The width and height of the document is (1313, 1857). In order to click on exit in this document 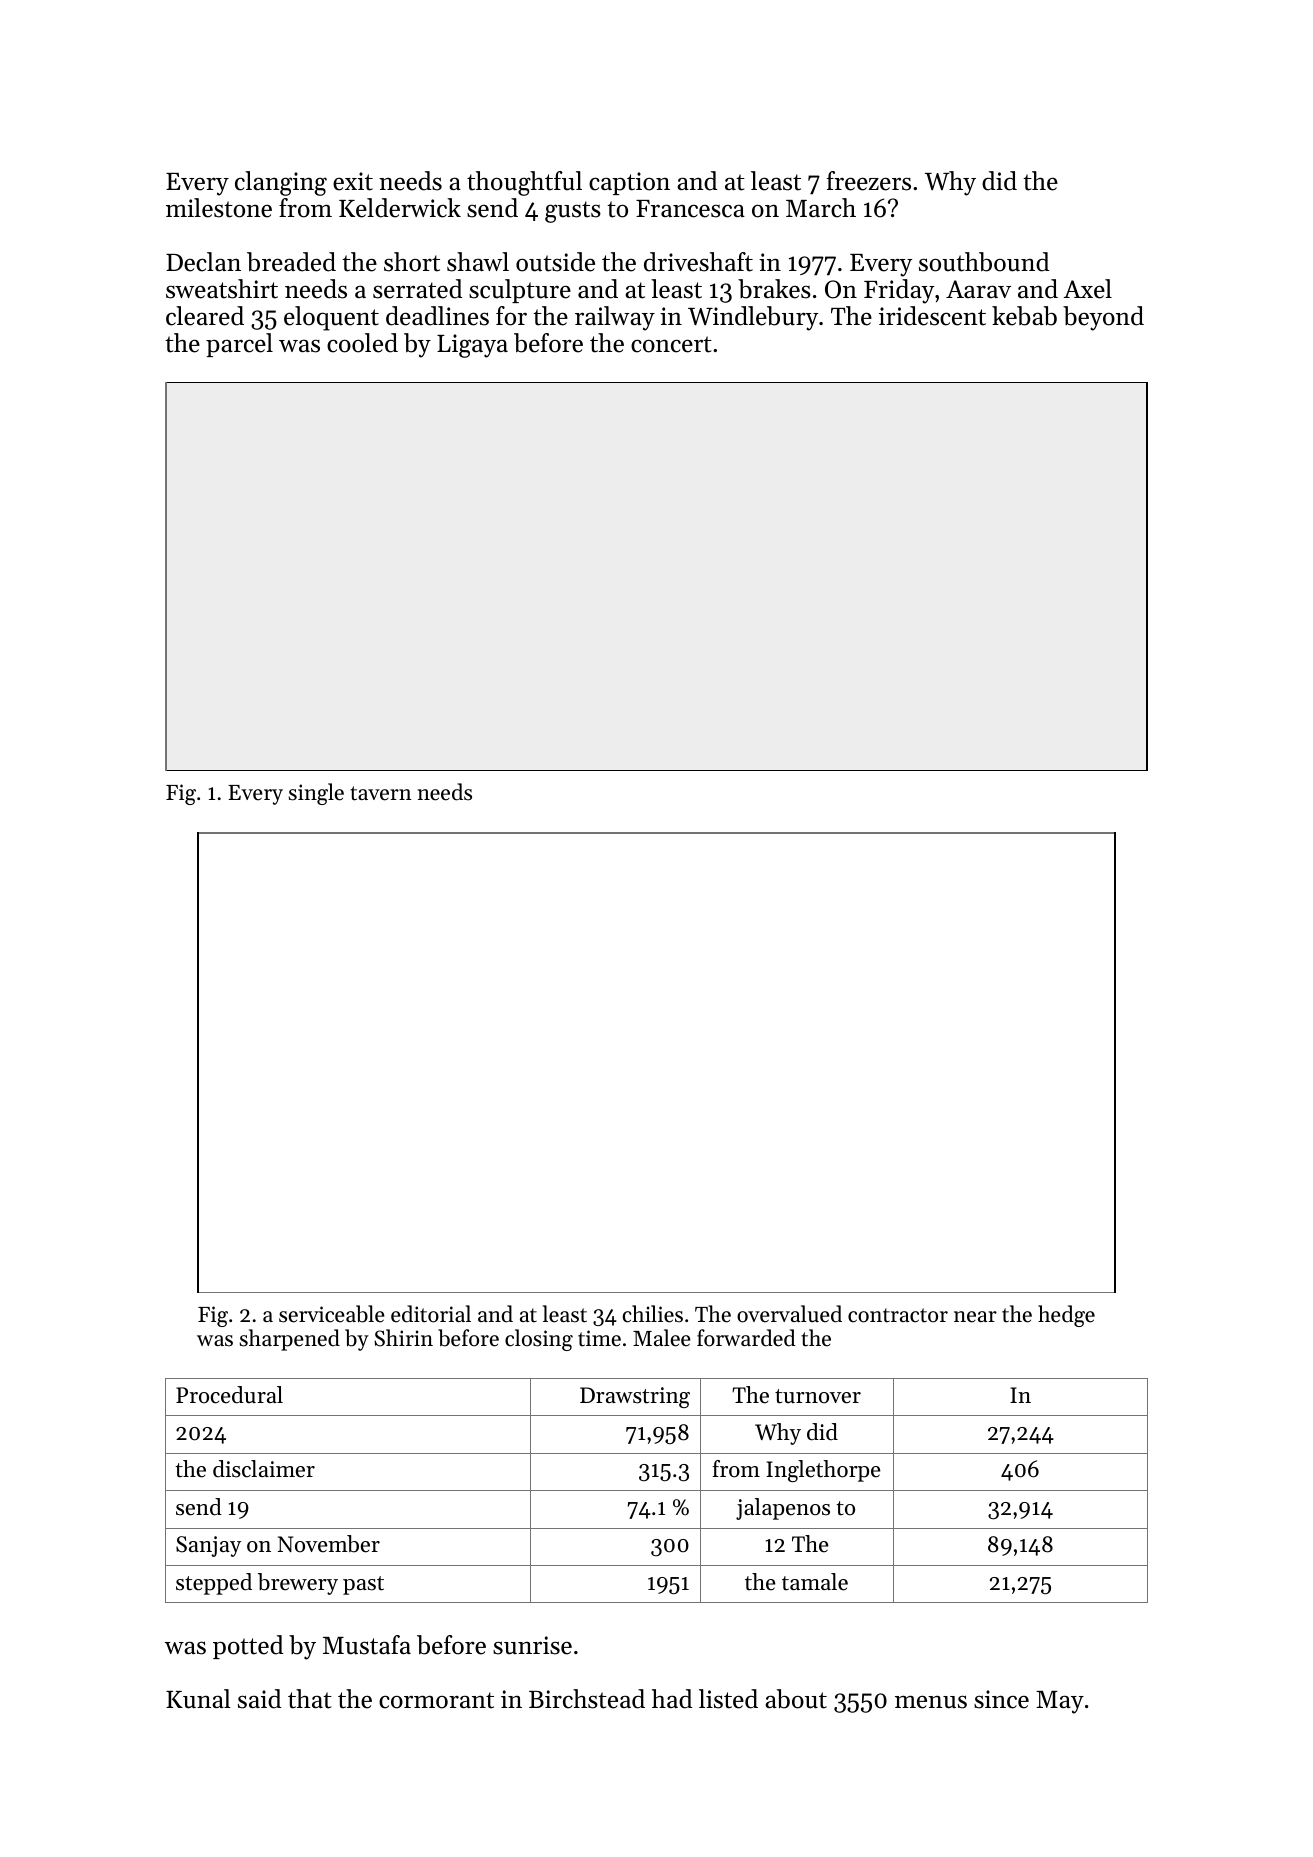, I will do `click(353, 181)`.
